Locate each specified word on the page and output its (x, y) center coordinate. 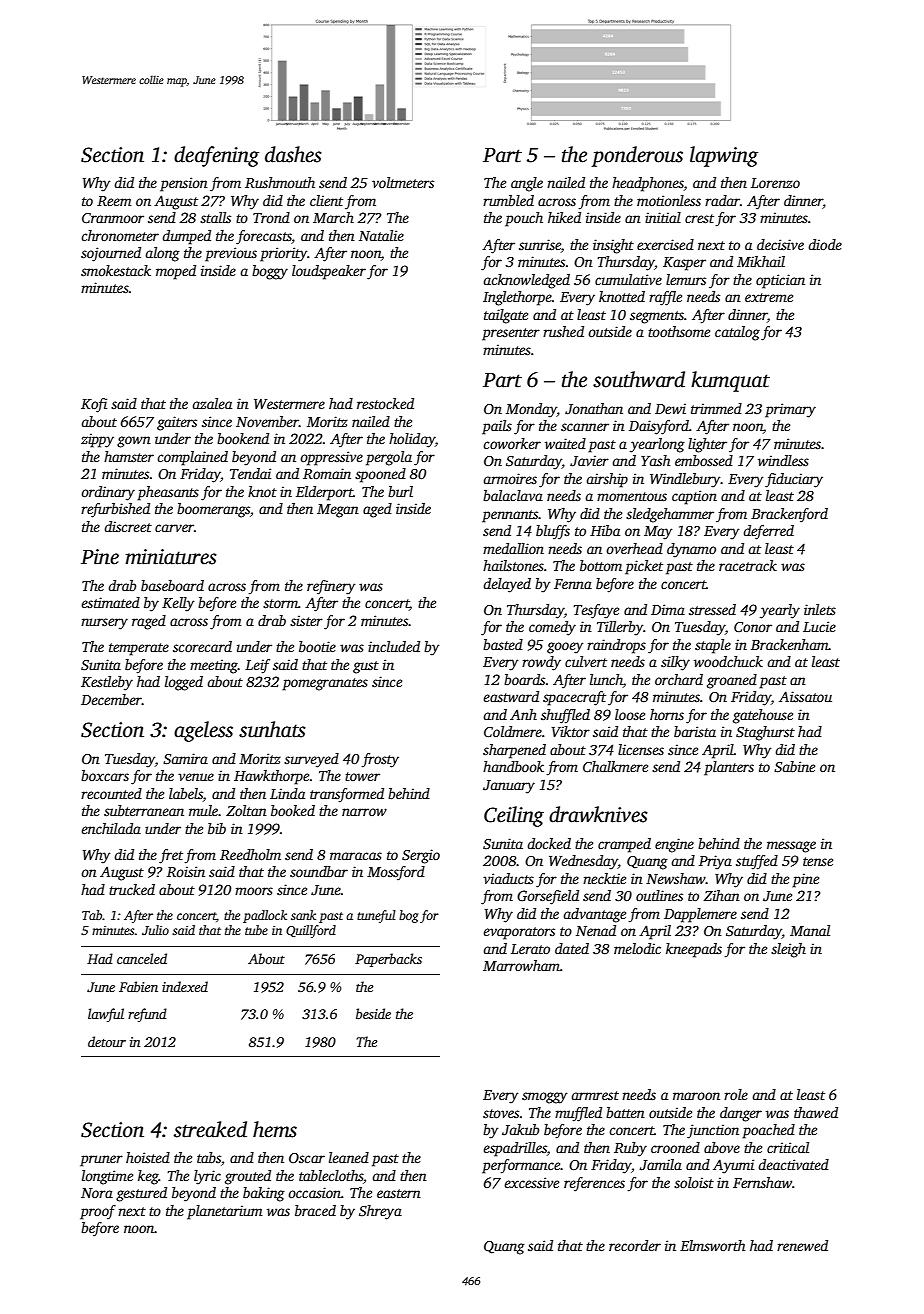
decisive (780, 244)
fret (171, 856)
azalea (212, 403)
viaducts (508, 878)
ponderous (637, 156)
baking (264, 1194)
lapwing (724, 156)
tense (818, 861)
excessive (531, 1182)
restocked (385, 403)
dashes (293, 154)
